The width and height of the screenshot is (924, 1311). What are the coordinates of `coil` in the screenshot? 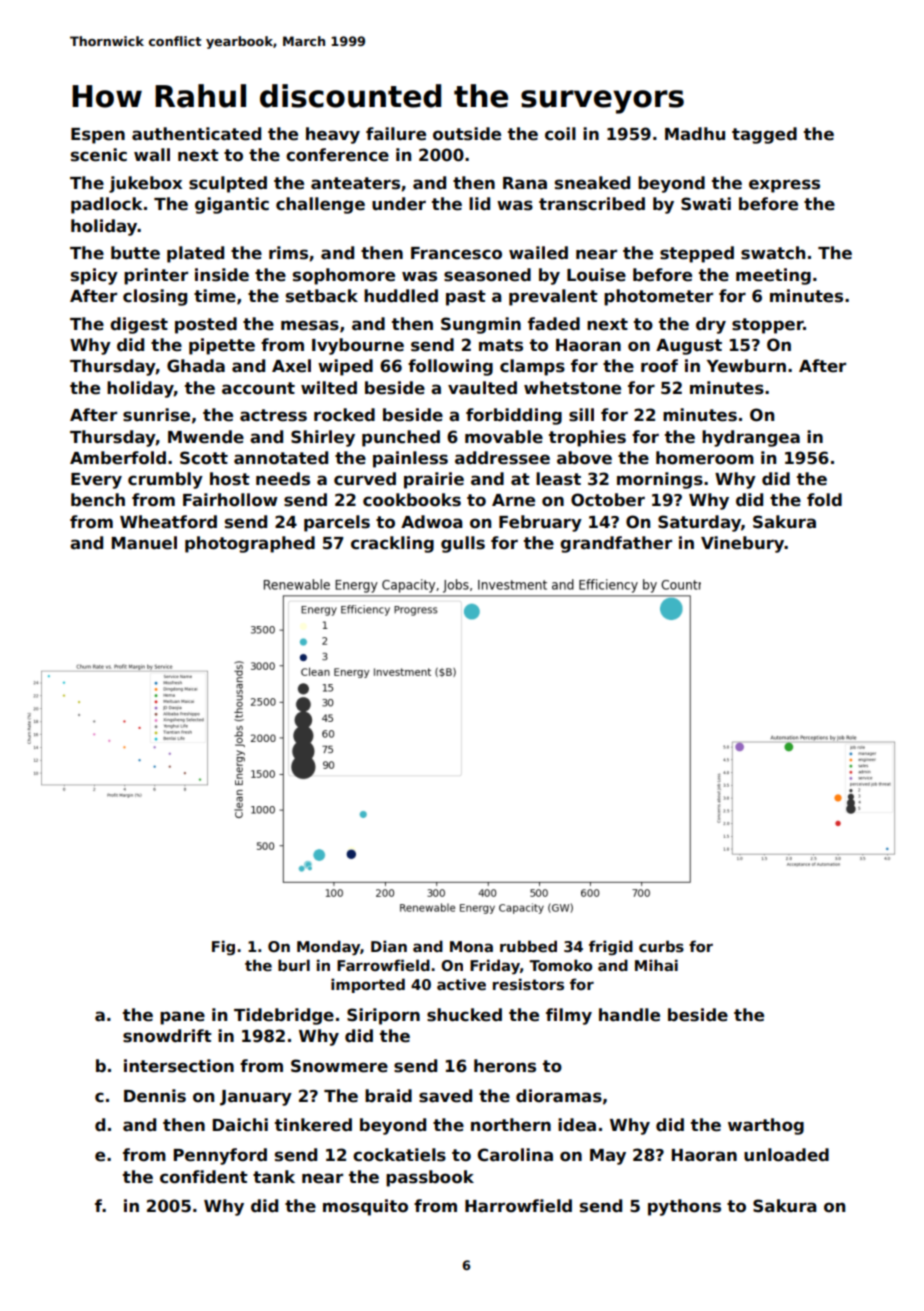 It's located at (560, 134).
